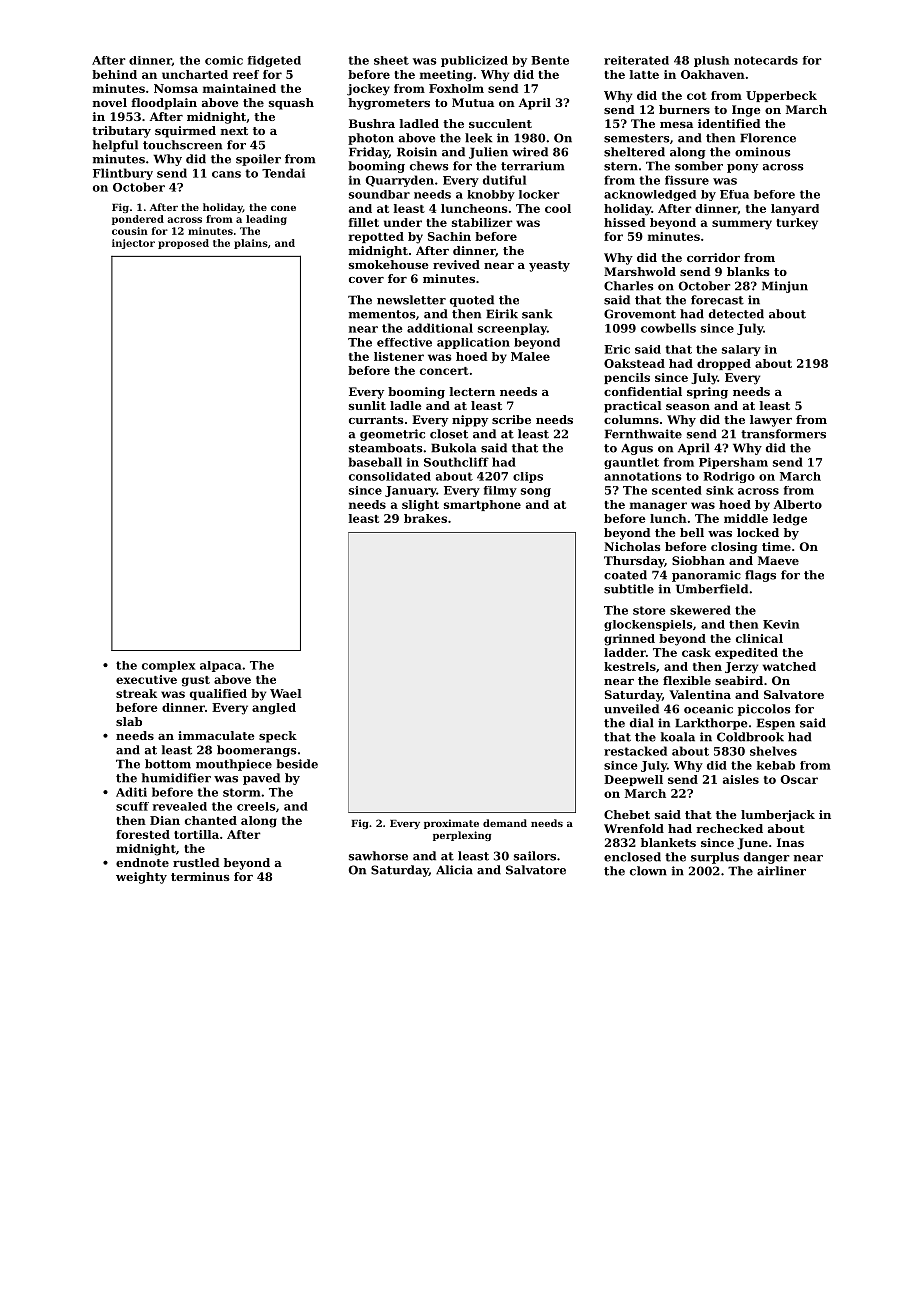 This screenshot has height=1308, width=924. What do you see at coordinates (454, 870) in the screenshot?
I see `Alicia` at bounding box center [454, 870].
